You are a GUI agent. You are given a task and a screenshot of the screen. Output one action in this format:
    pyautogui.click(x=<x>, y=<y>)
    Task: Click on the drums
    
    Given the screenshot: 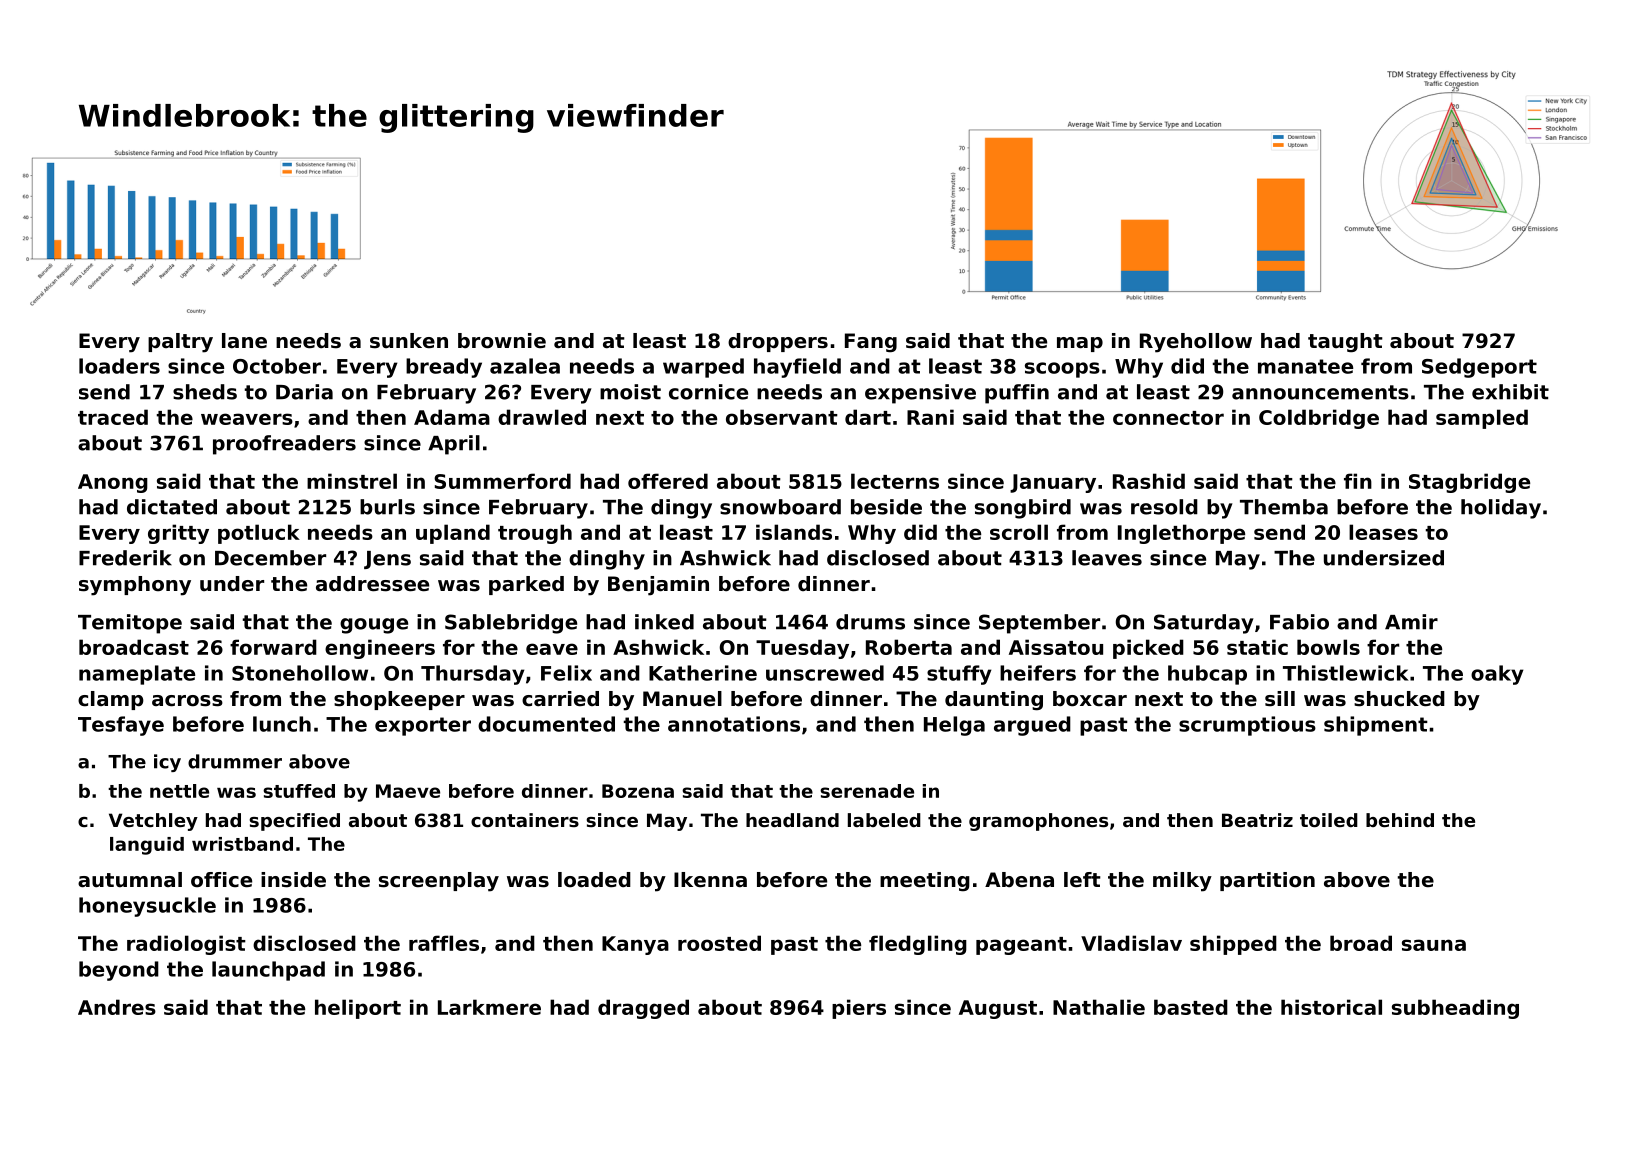 What is the action you would take?
    pyautogui.click(x=870, y=622)
